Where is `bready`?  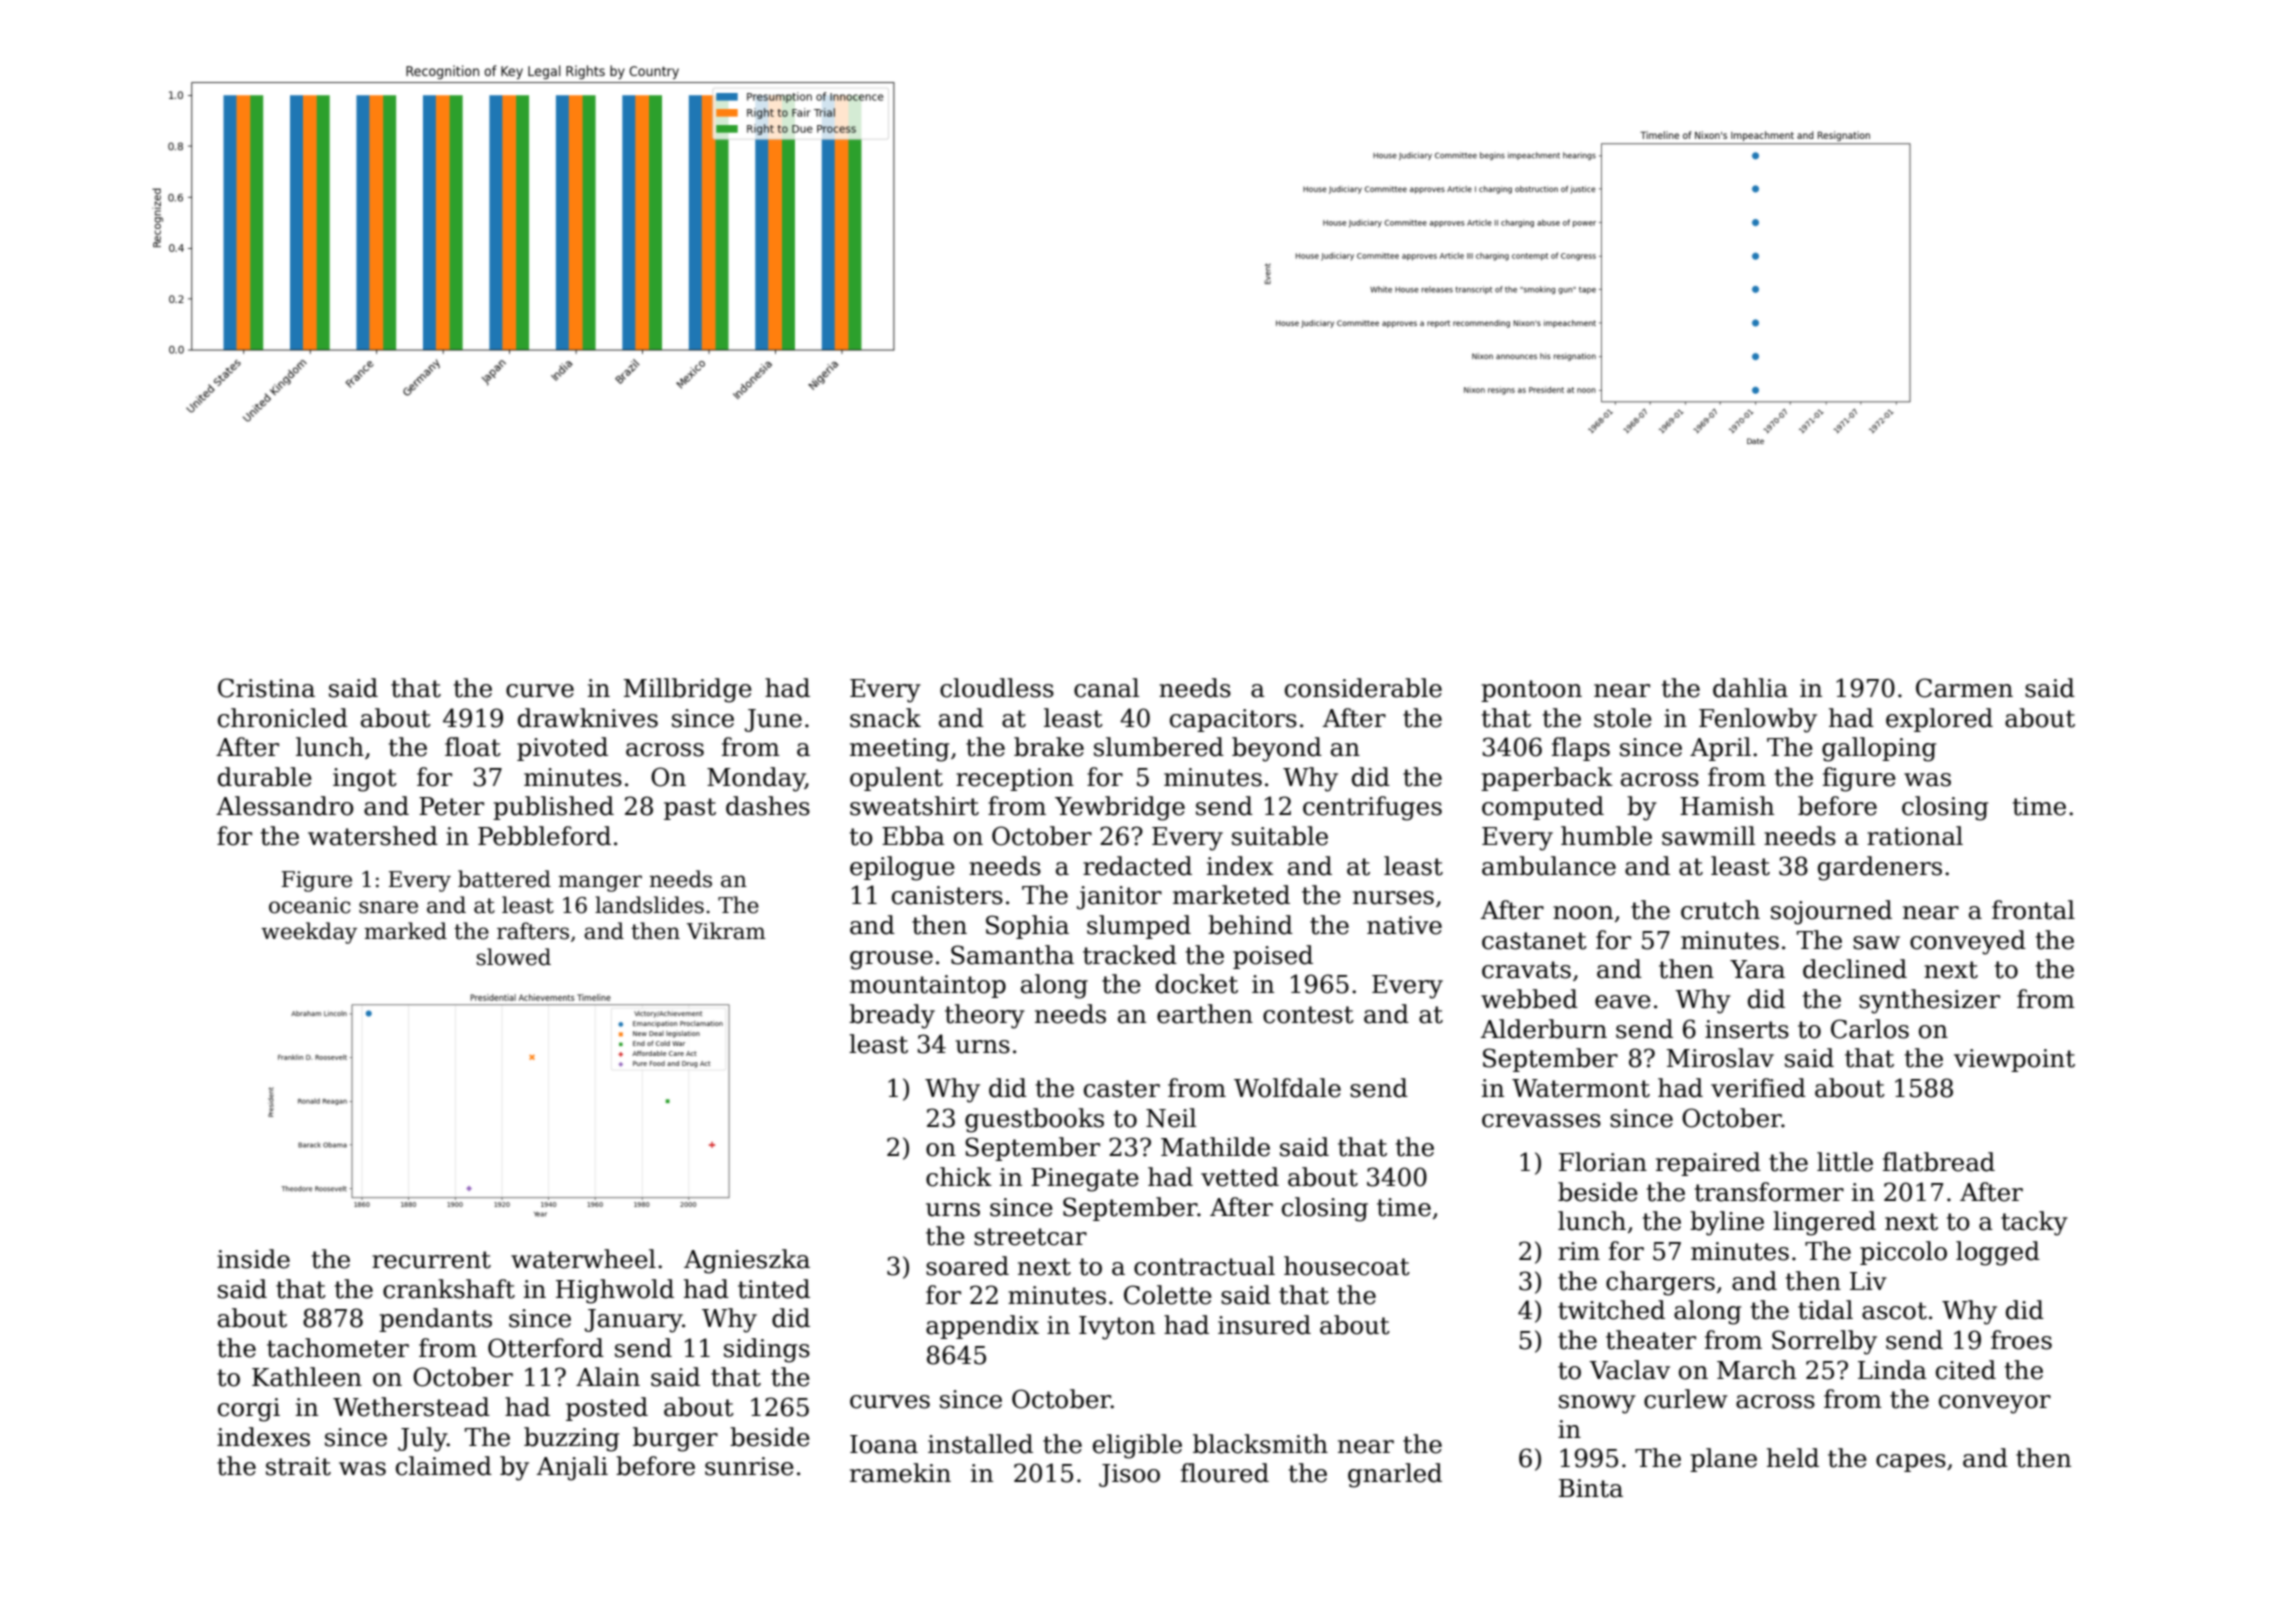 bready is located at coordinates (892, 1016).
